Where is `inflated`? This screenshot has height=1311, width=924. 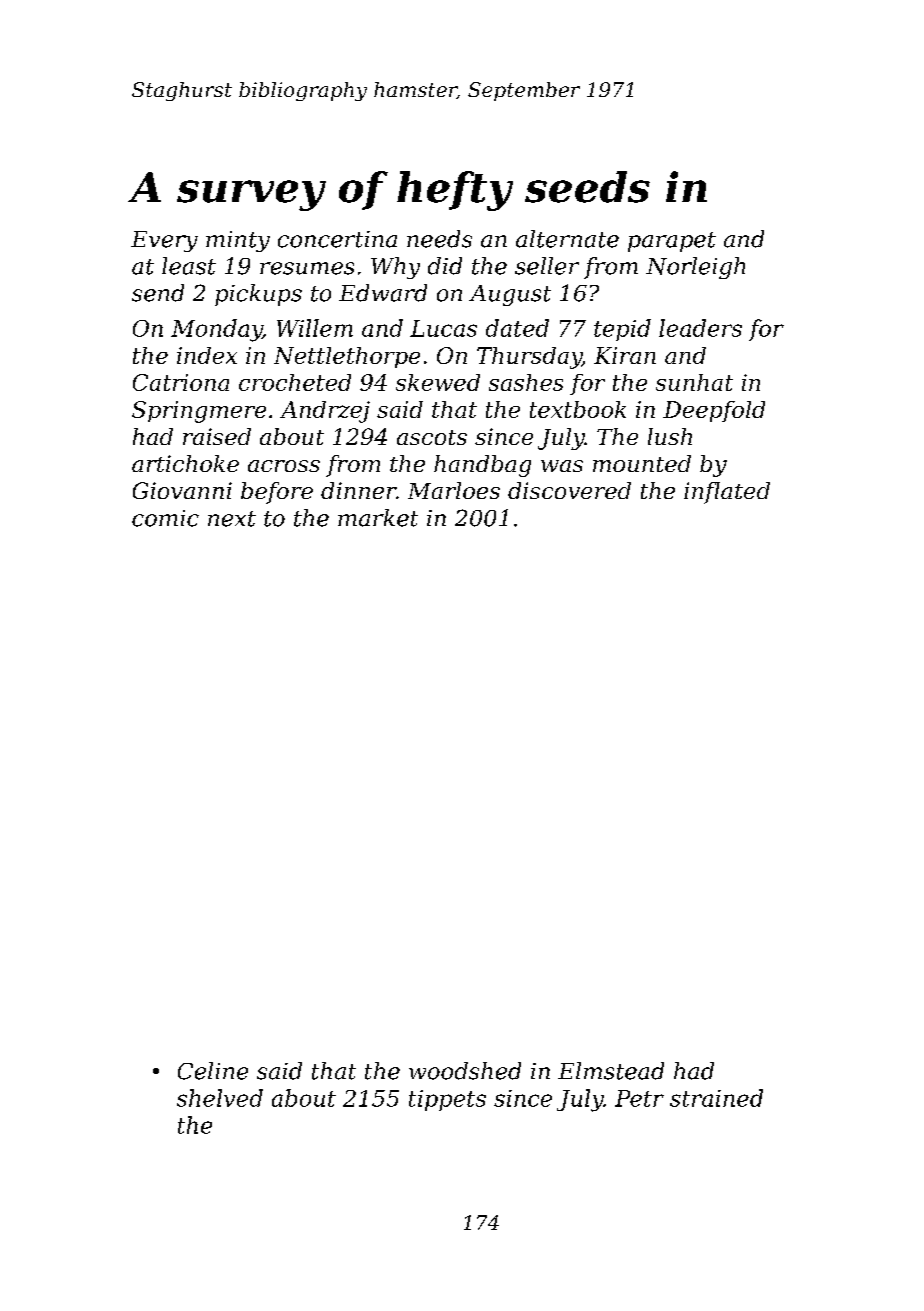 inflated is located at coordinates (727, 493).
